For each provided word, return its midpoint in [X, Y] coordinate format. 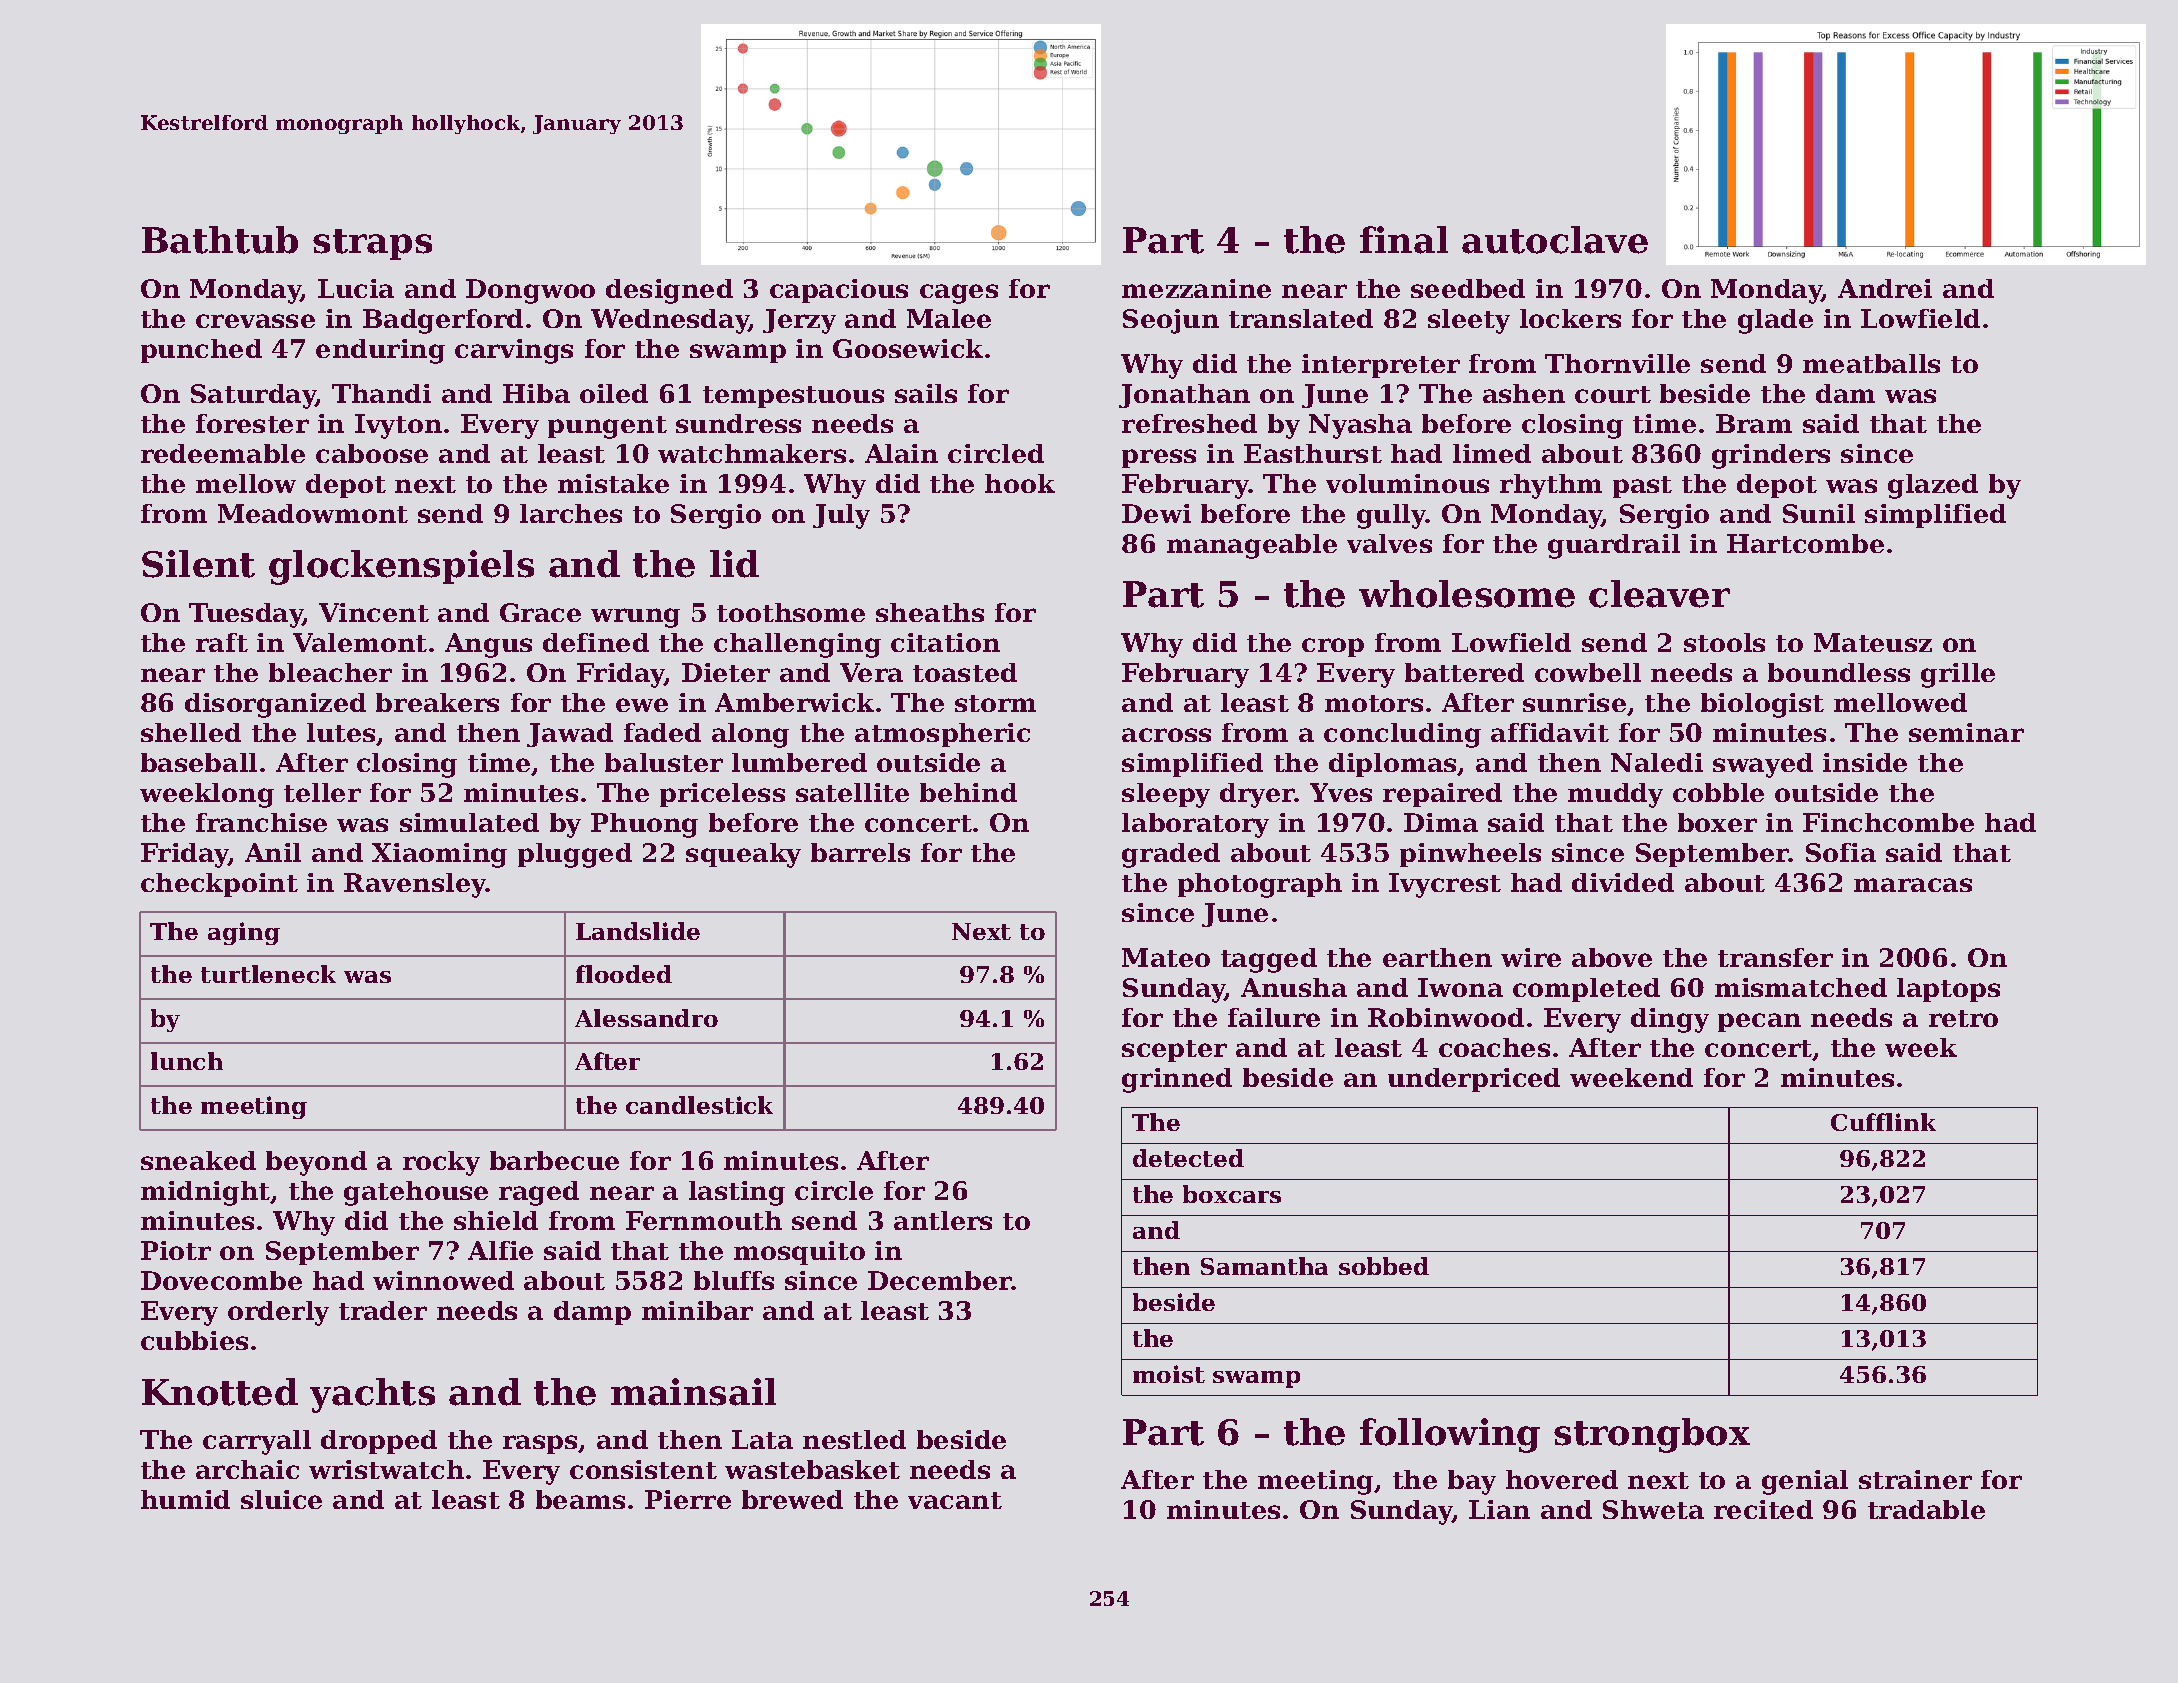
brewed [792, 1499]
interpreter [1381, 366]
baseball [199, 762]
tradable [1926, 1509]
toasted [965, 672]
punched [201, 351]
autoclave [1555, 240]
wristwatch [386, 1469]
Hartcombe [1805, 543]
